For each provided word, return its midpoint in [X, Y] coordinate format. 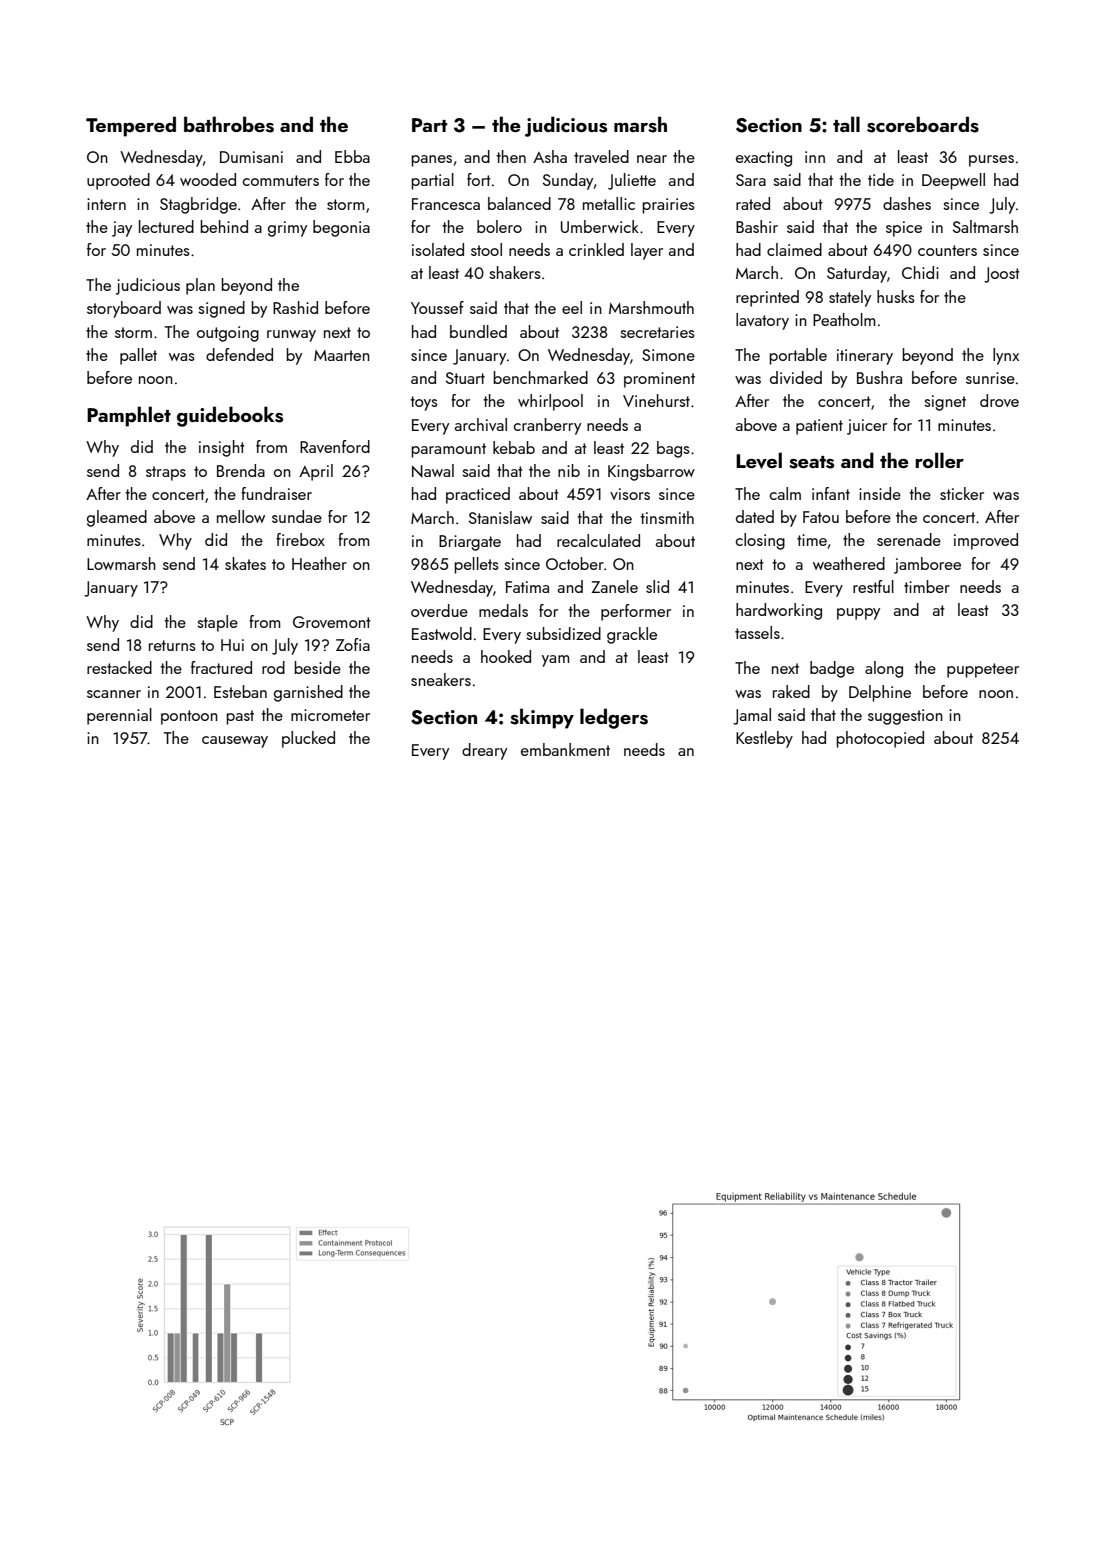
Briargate [470, 543]
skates [245, 563]
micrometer [330, 715]
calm [785, 493]
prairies [668, 206]
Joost [1002, 275]
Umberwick [600, 226]
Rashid [295, 307]
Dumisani [251, 157]
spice [904, 229]
